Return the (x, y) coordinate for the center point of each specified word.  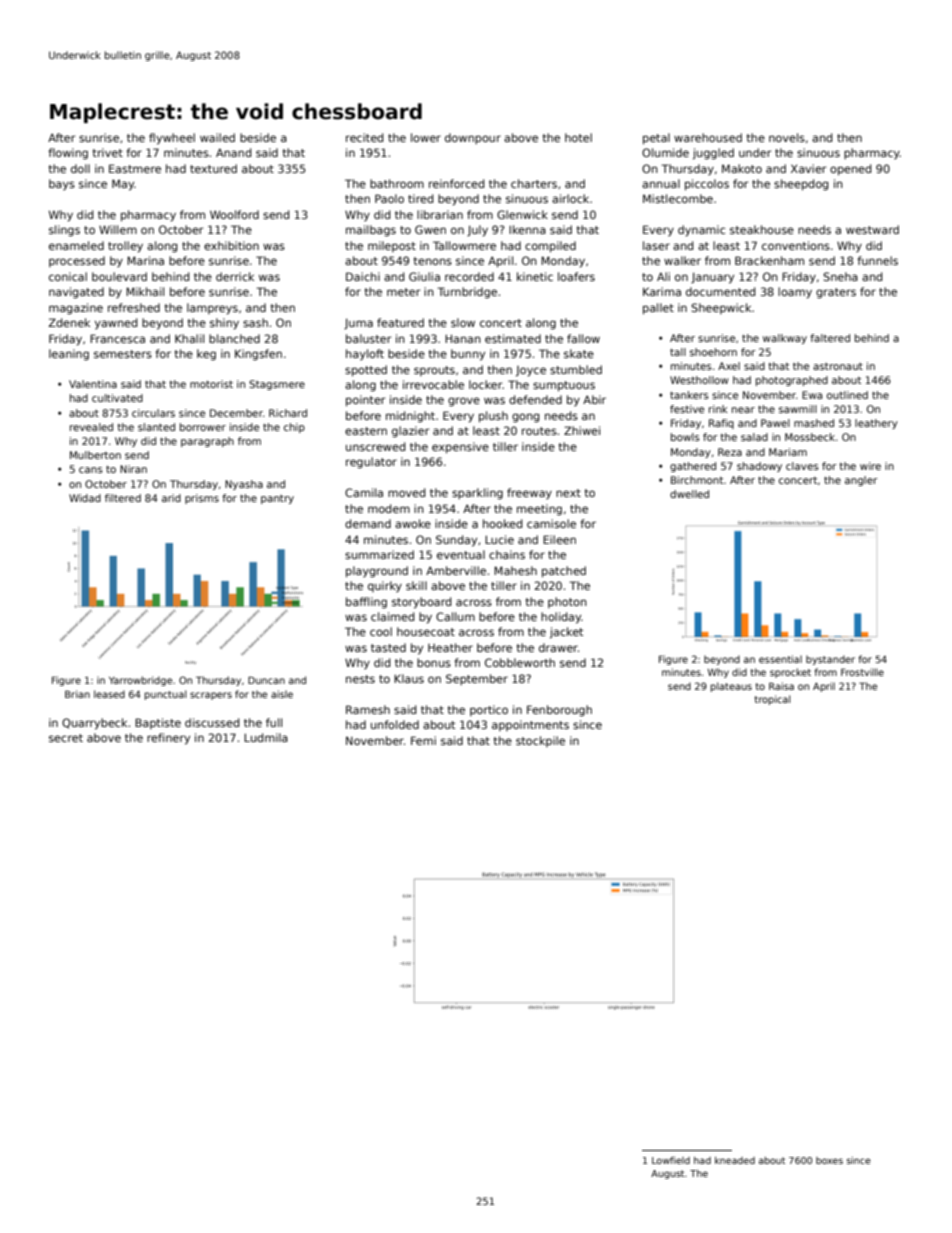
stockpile (540, 741)
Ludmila (266, 737)
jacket (566, 633)
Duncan (266, 680)
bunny (468, 355)
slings (64, 231)
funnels (877, 260)
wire (870, 466)
